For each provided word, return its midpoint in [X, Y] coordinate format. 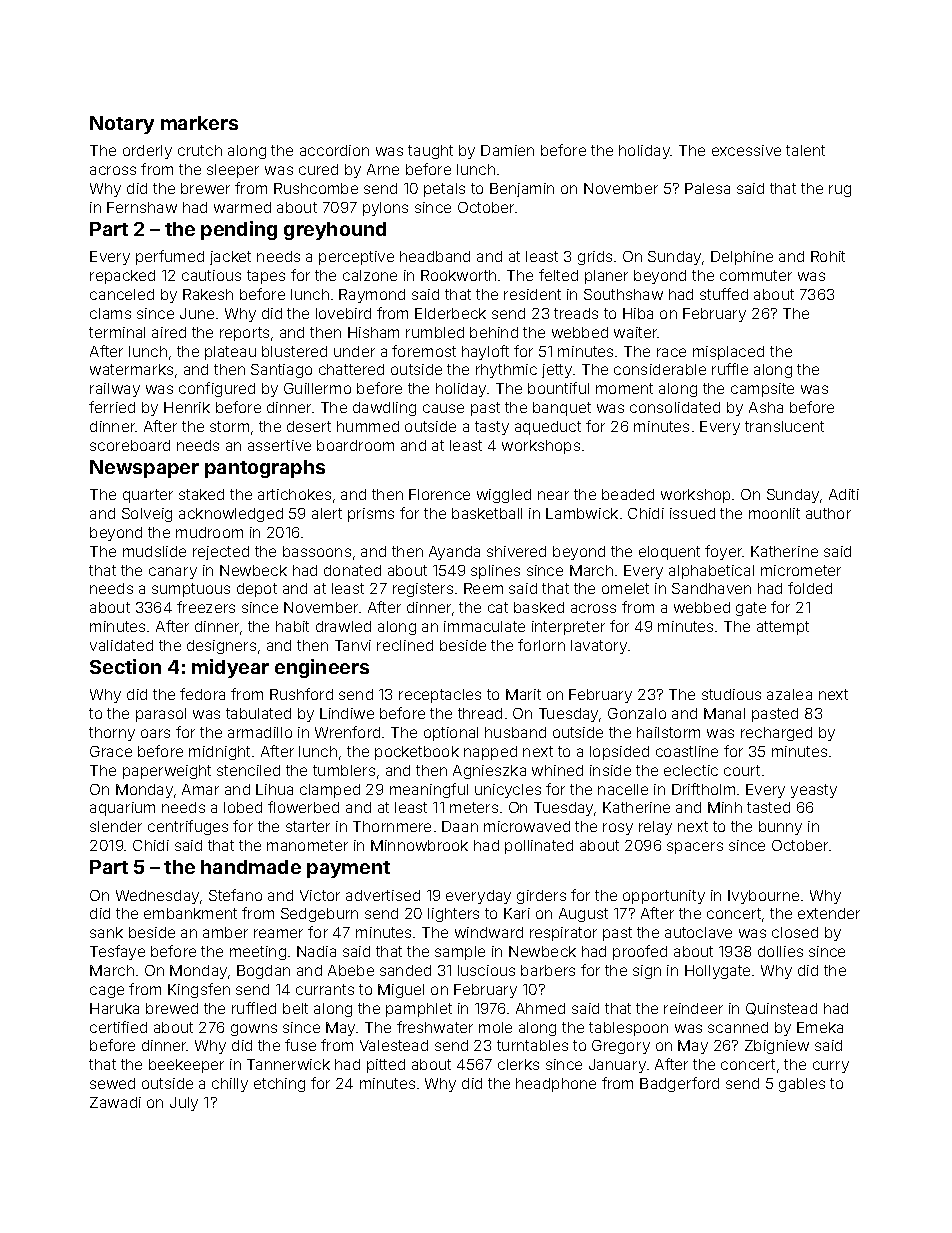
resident [532, 294]
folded [810, 588]
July [184, 1104]
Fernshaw [142, 207]
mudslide [154, 551]
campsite [762, 390]
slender [116, 826]
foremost [424, 351]
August [583, 915]
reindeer [693, 1008]
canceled [122, 294]
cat [498, 607]
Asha [766, 407]
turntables [532, 1045]
